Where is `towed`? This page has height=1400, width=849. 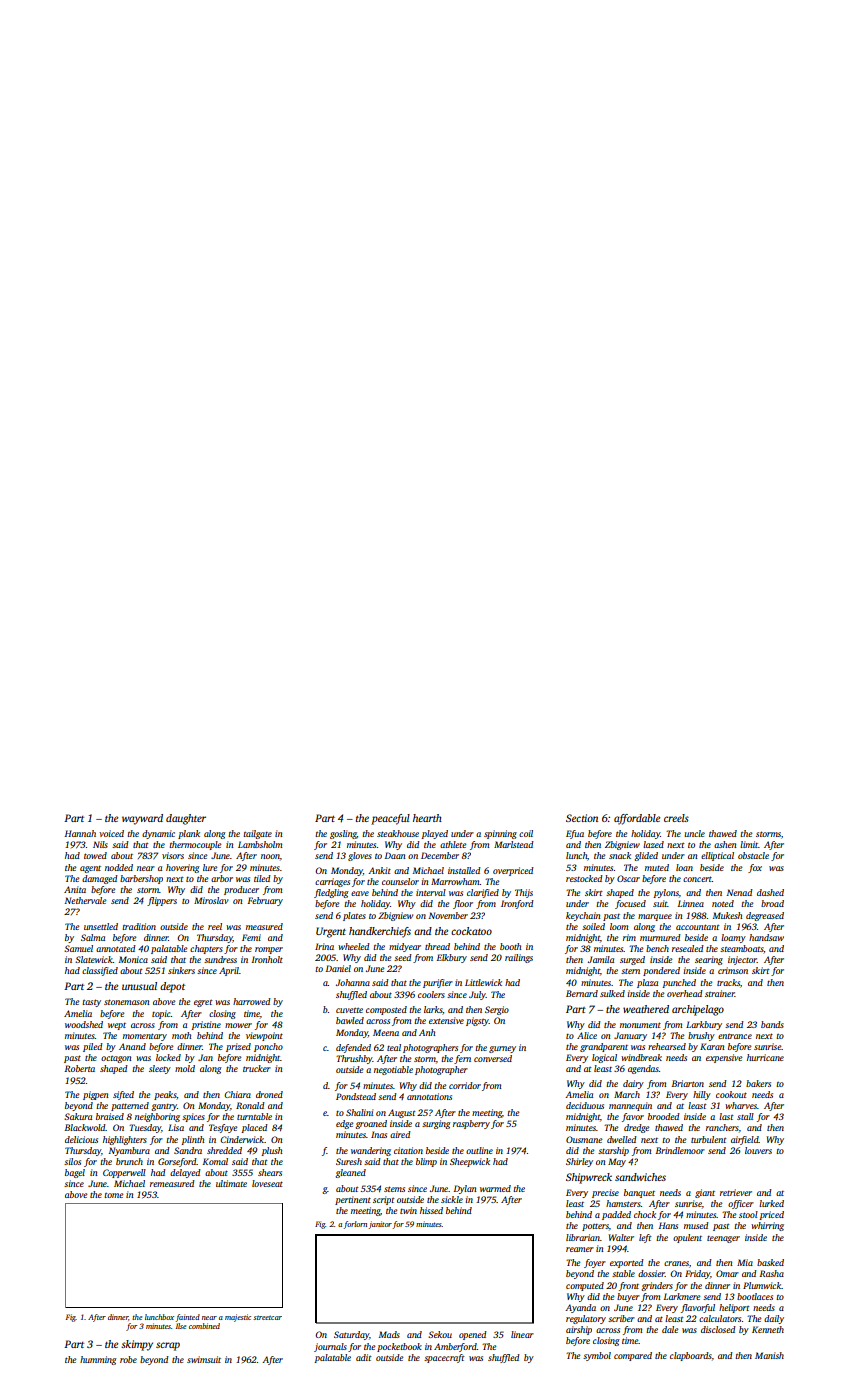
towed is located at coordinates (95, 855).
